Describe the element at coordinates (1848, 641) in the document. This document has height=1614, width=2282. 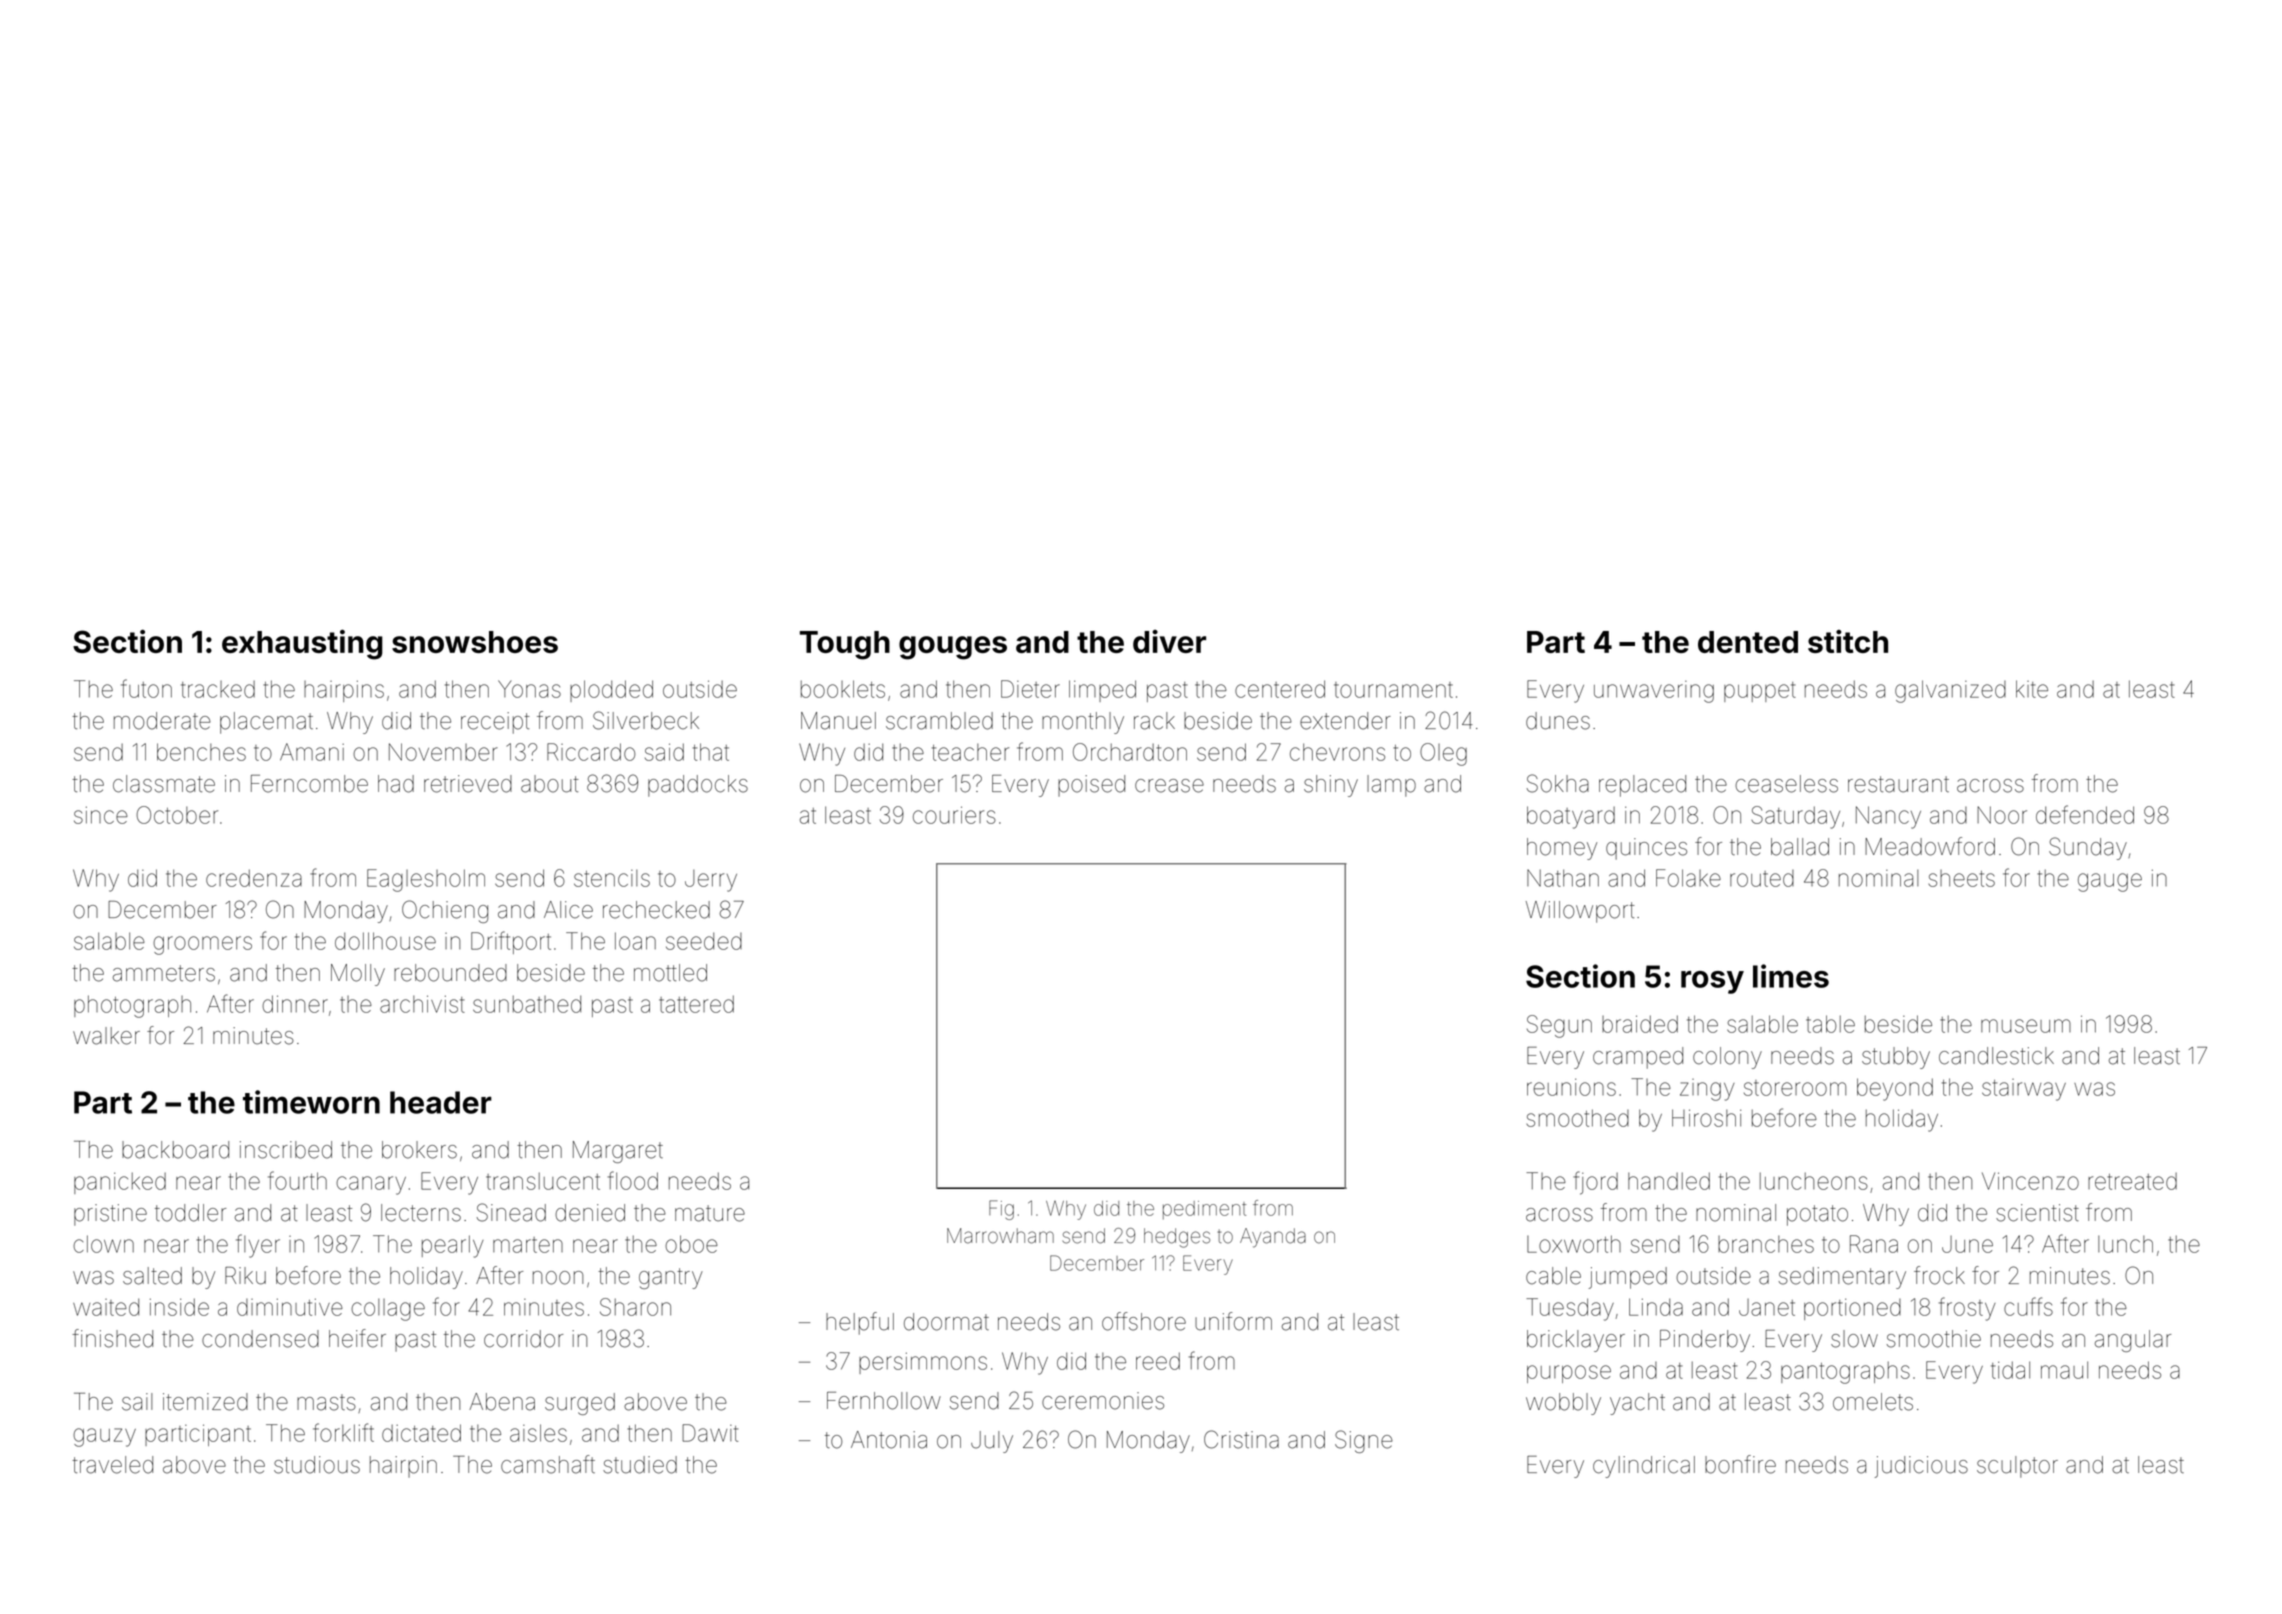
I see `stitch` at that location.
